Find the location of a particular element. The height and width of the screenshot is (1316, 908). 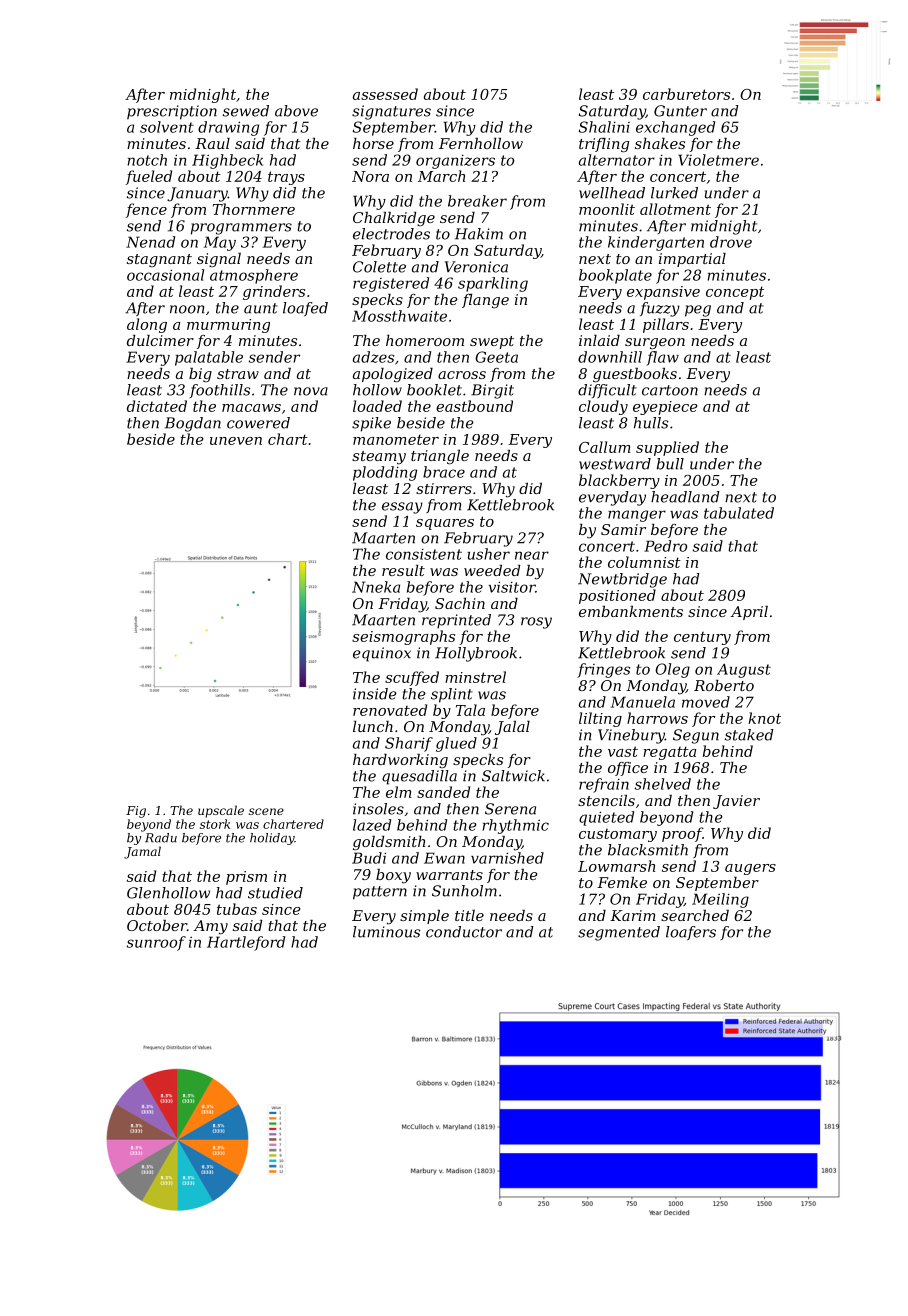

Mossthwaite is located at coordinates (399, 316).
